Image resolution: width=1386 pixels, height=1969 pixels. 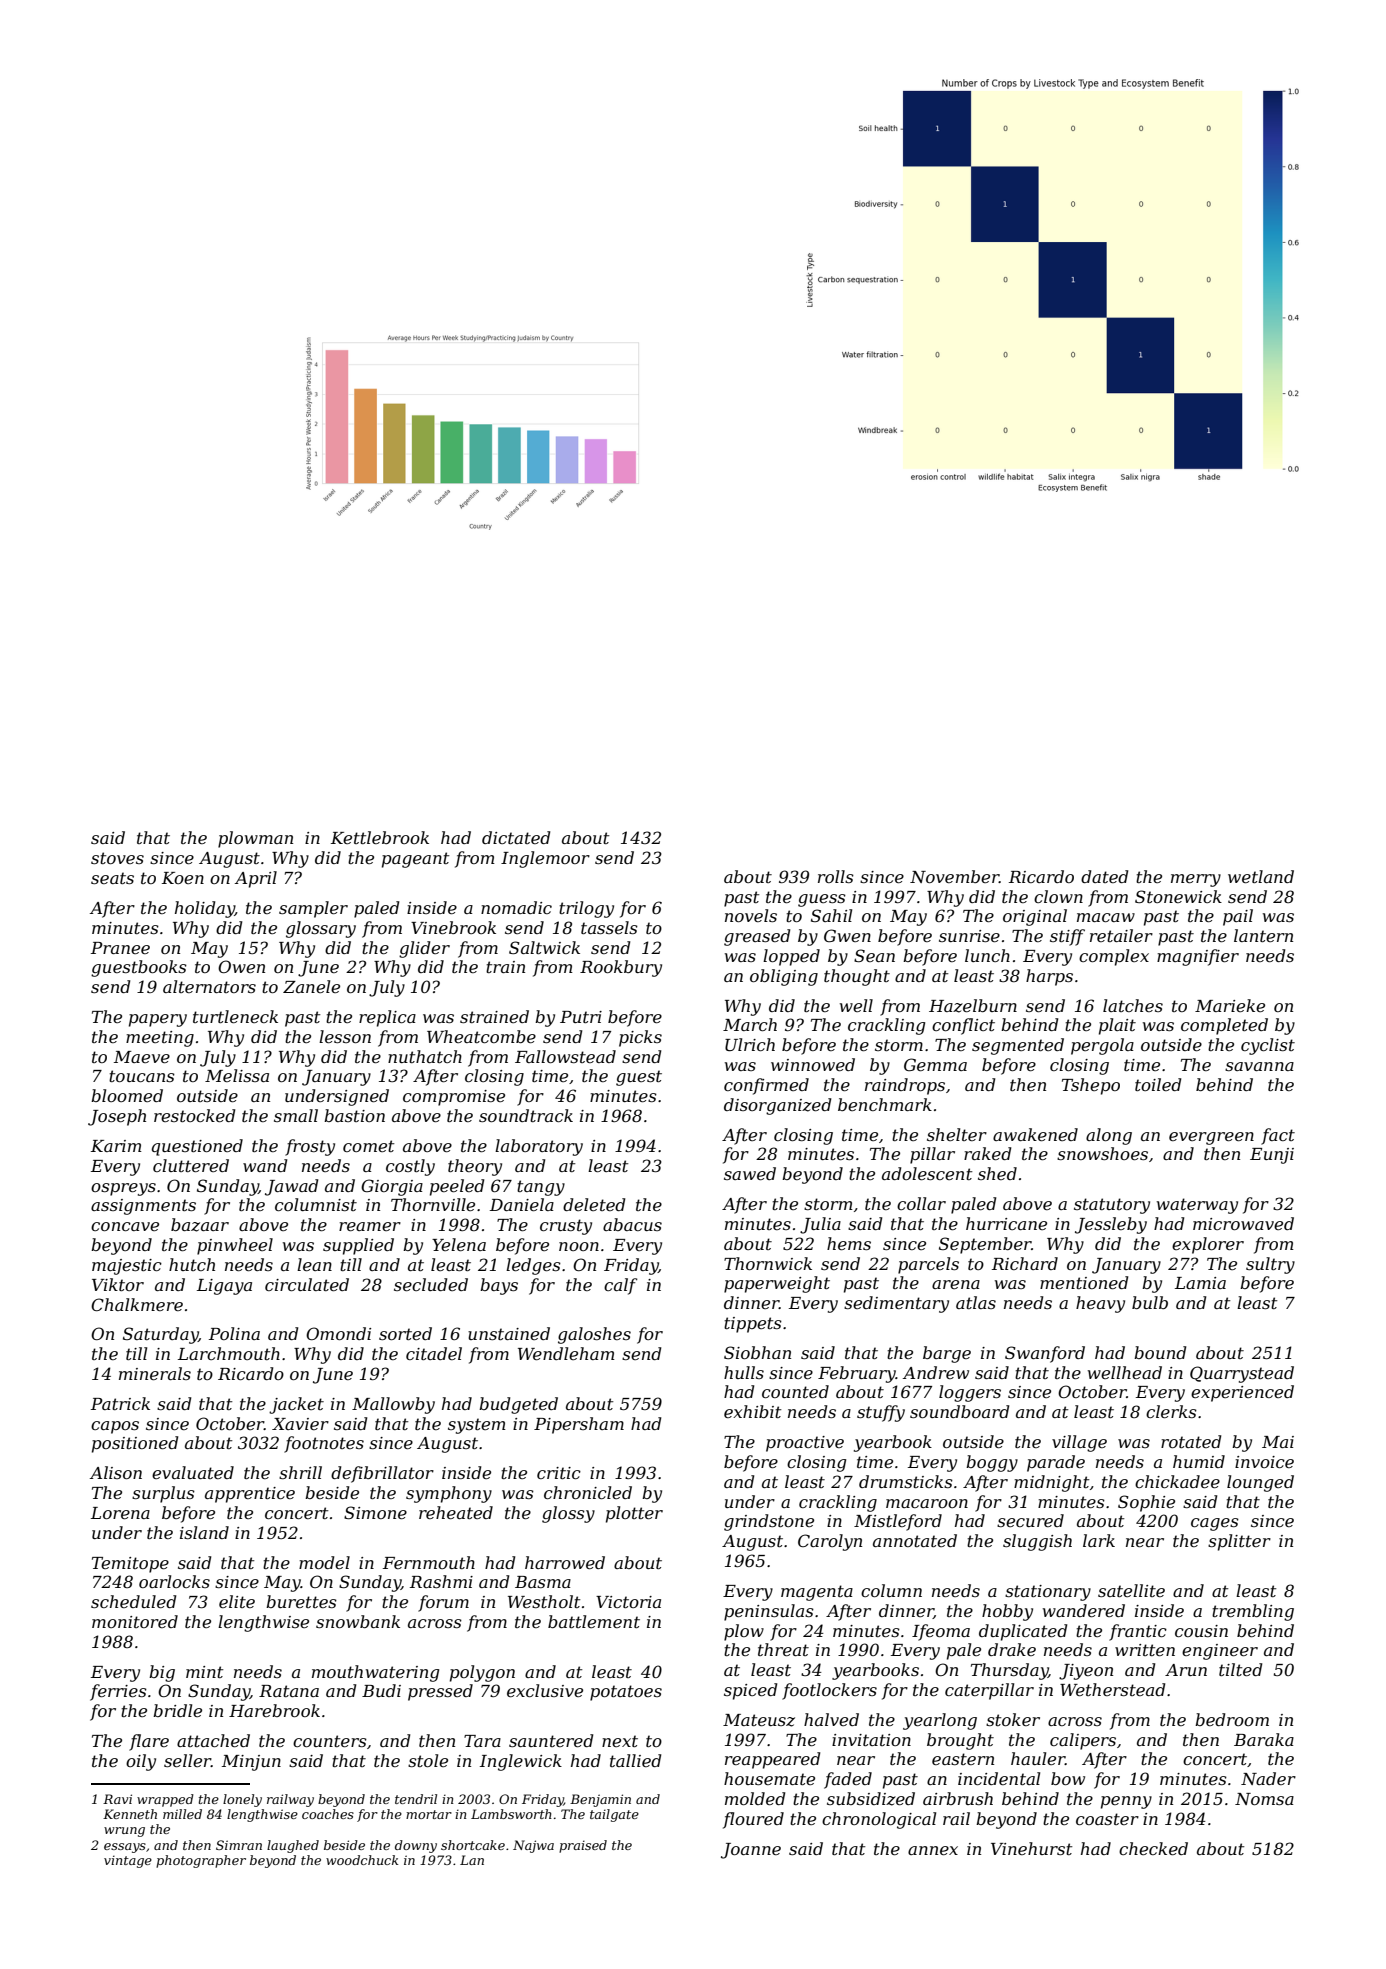 What do you see at coordinates (1260, 1483) in the document?
I see `lounged` at bounding box center [1260, 1483].
